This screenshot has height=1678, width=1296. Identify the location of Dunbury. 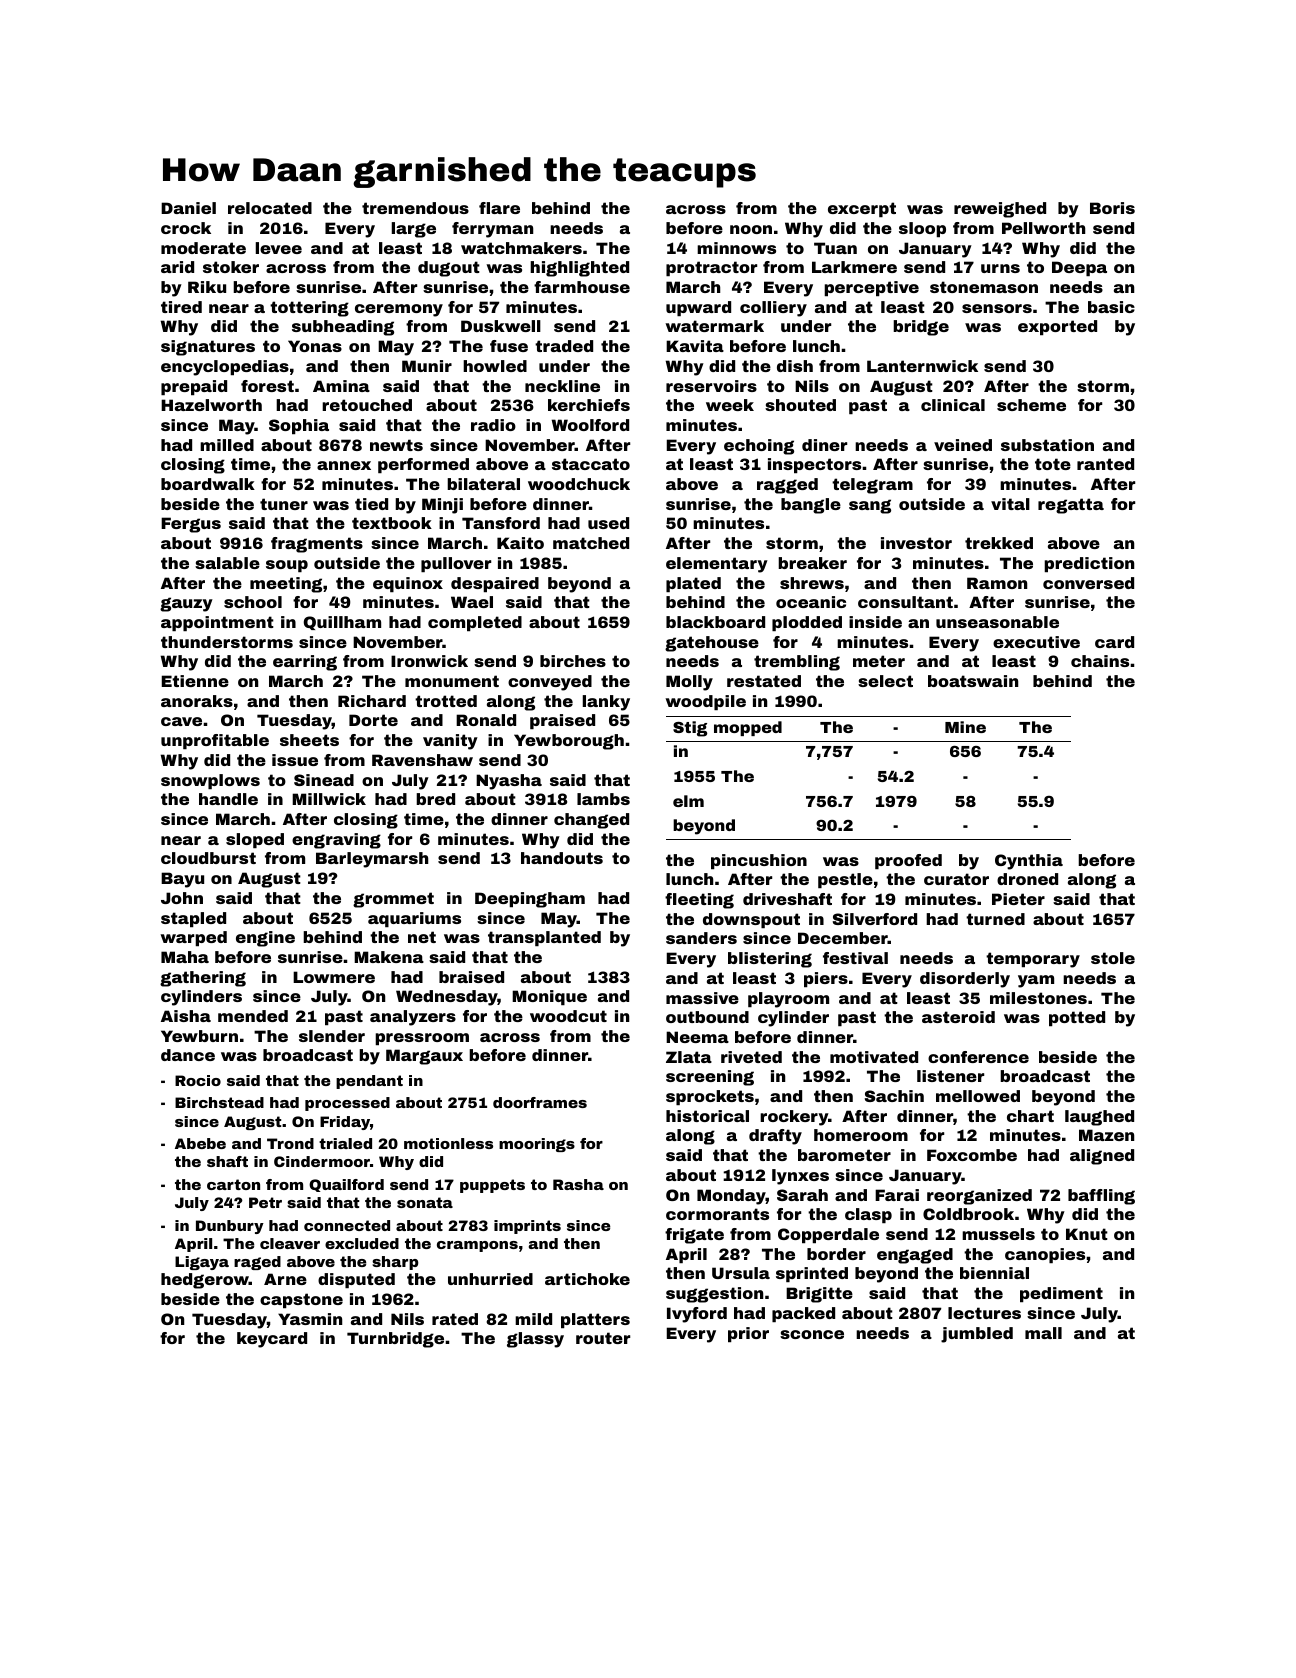
(230, 1227).
